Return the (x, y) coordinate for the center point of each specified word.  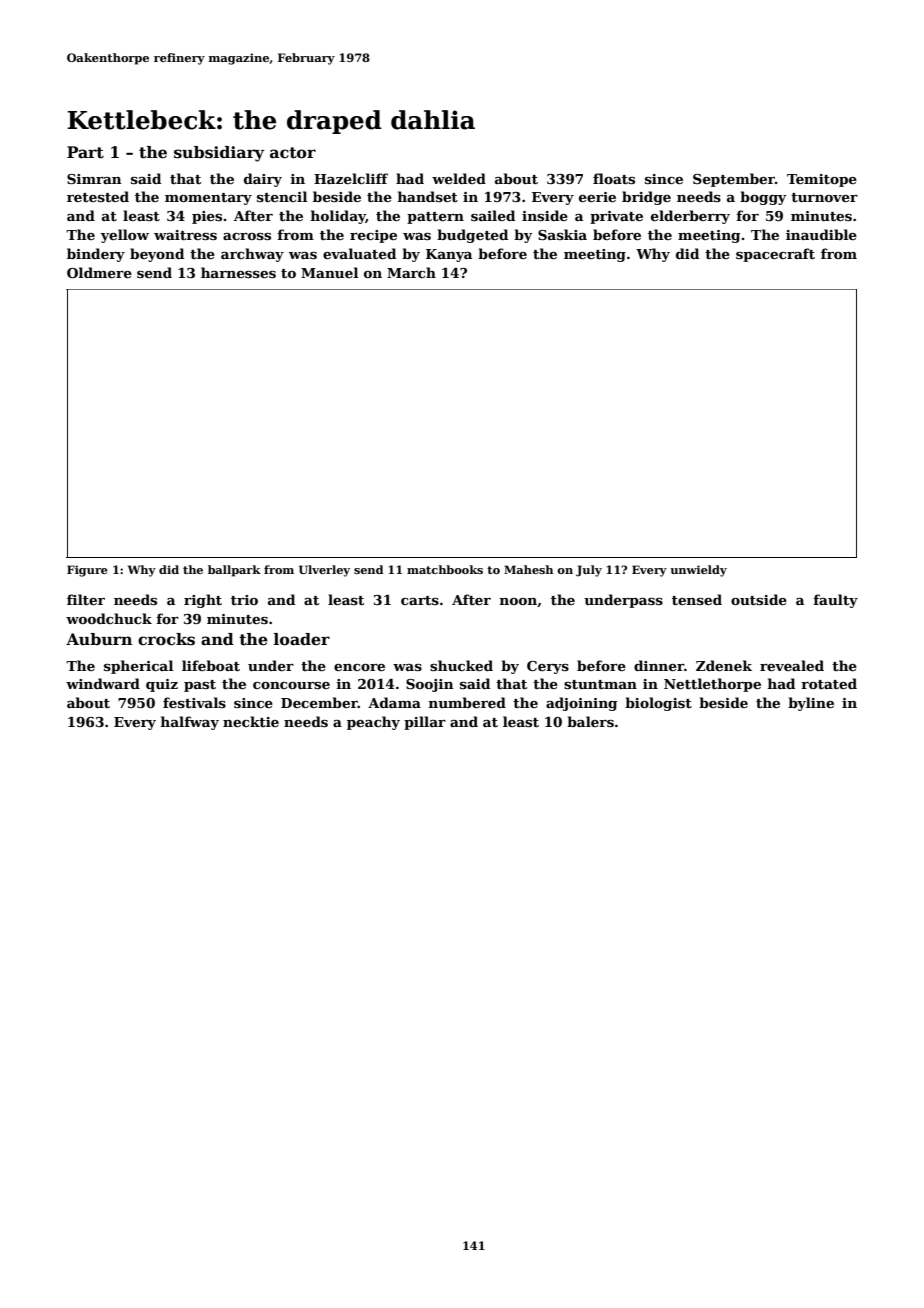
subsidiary (219, 154)
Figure (87, 571)
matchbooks (445, 569)
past (200, 686)
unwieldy (698, 571)
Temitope (822, 180)
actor (293, 153)
